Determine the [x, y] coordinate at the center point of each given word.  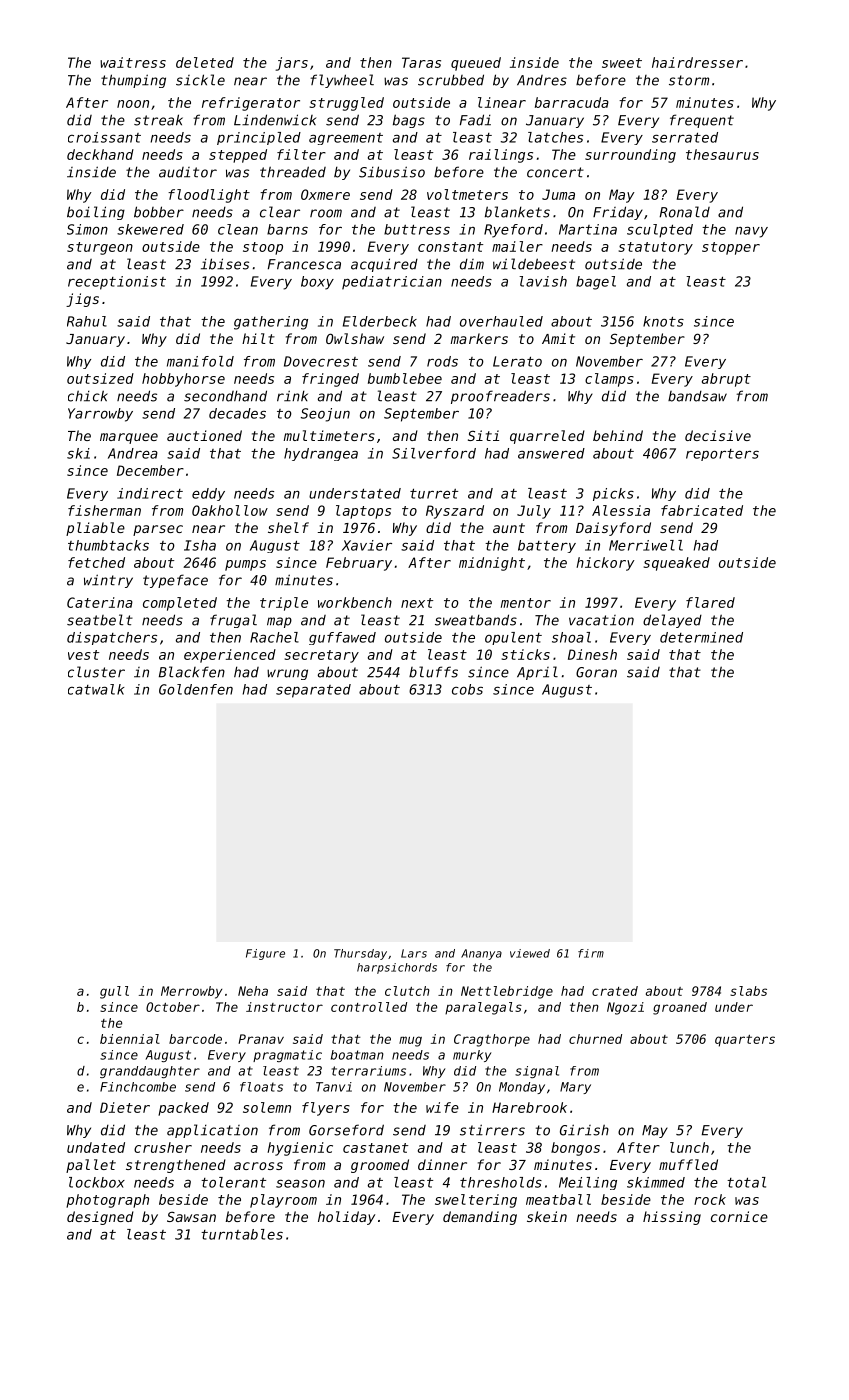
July [534, 512]
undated [96, 1147]
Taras [421, 62]
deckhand [100, 154]
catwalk [96, 689]
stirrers [492, 1130]
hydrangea [321, 454]
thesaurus [722, 154]
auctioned [204, 435]
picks [613, 494]
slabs [748, 991]
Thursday [360, 954]
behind [618, 435]
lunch [689, 1147]
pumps [245, 565]
